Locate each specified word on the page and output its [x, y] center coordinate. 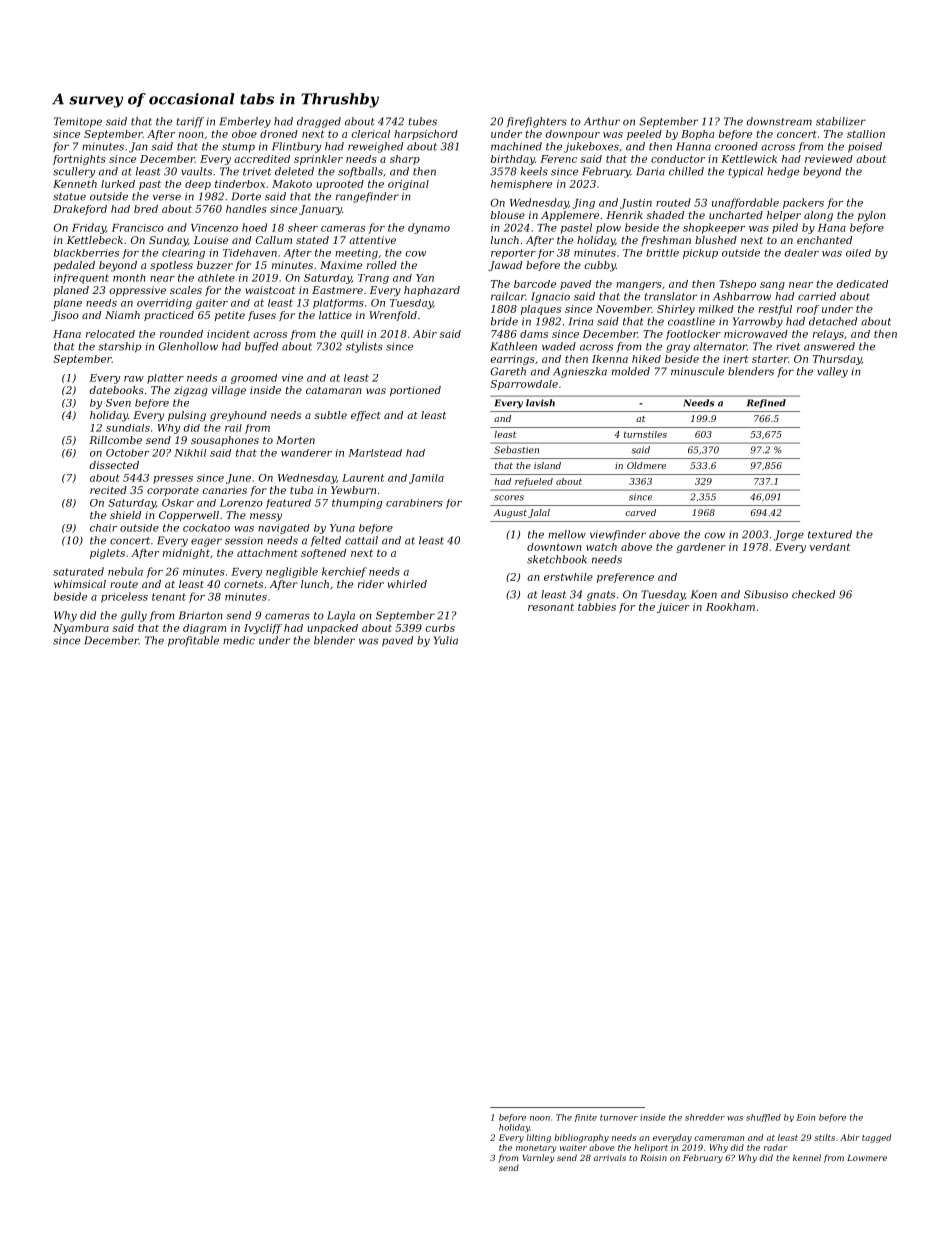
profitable [193, 641]
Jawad [505, 266]
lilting [539, 1138]
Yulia [446, 640]
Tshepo [737, 285]
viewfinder [618, 535]
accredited [262, 159]
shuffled [763, 1118]
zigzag [191, 391]
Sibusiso [766, 594]
